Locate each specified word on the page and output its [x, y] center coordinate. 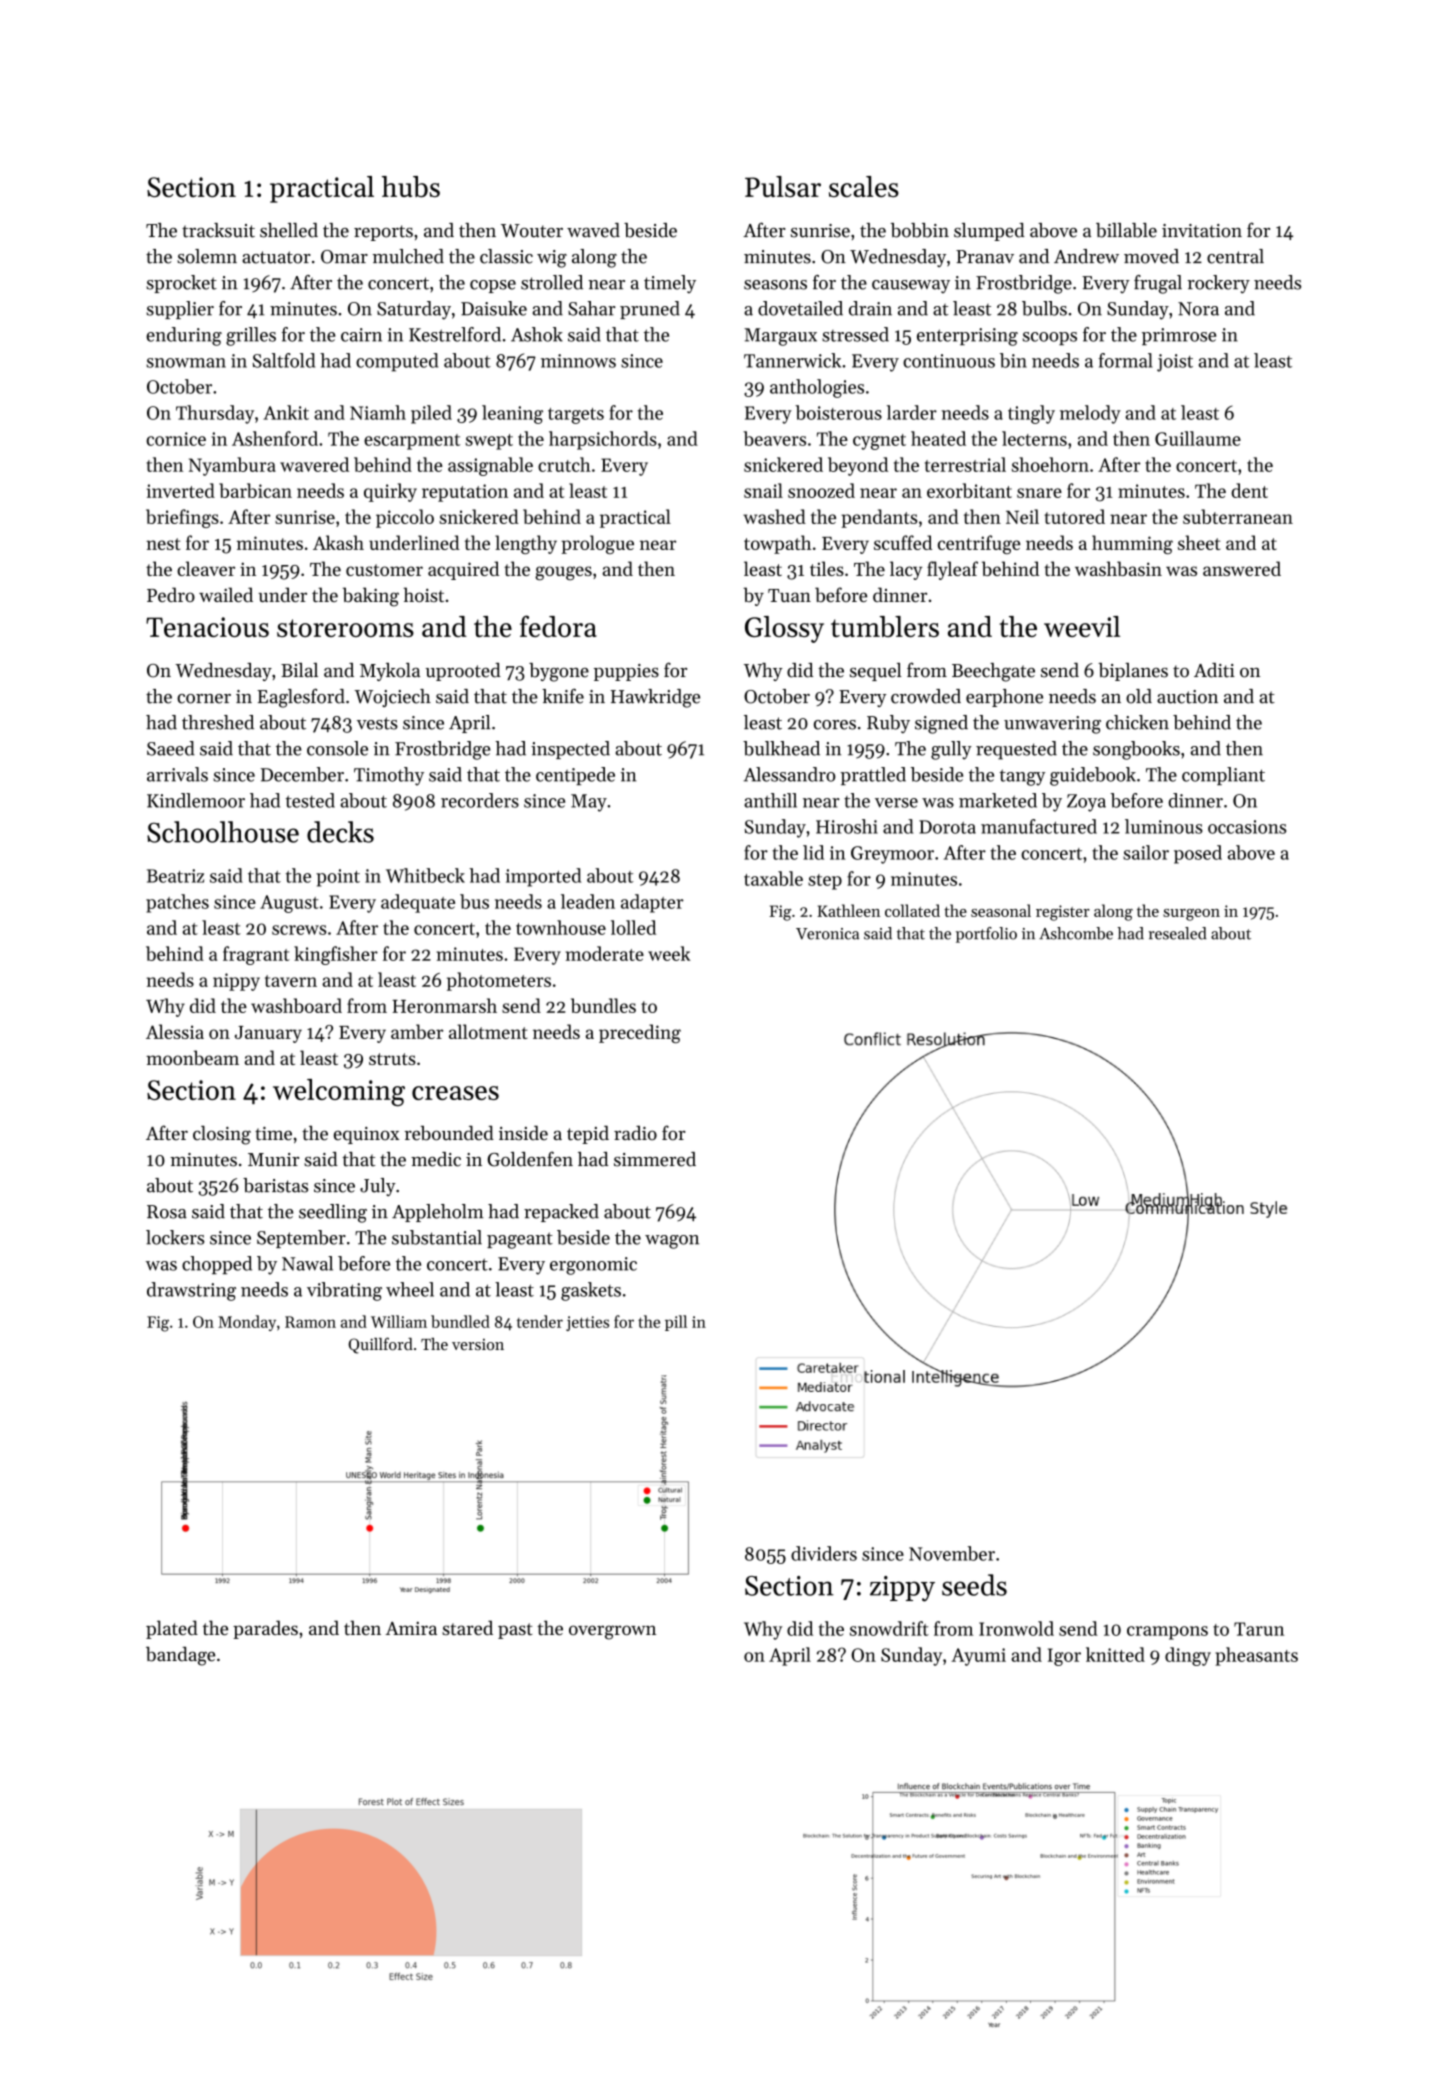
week [669, 953]
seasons [775, 285]
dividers [824, 1553]
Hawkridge [655, 698]
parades [265, 1629]
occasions [1247, 827]
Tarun [1259, 1629]
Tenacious [207, 627]
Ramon [310, 1322]
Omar [344, 257]
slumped [989, 232]
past [515, 1631]
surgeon [1191, 915]
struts [392, 1059]
